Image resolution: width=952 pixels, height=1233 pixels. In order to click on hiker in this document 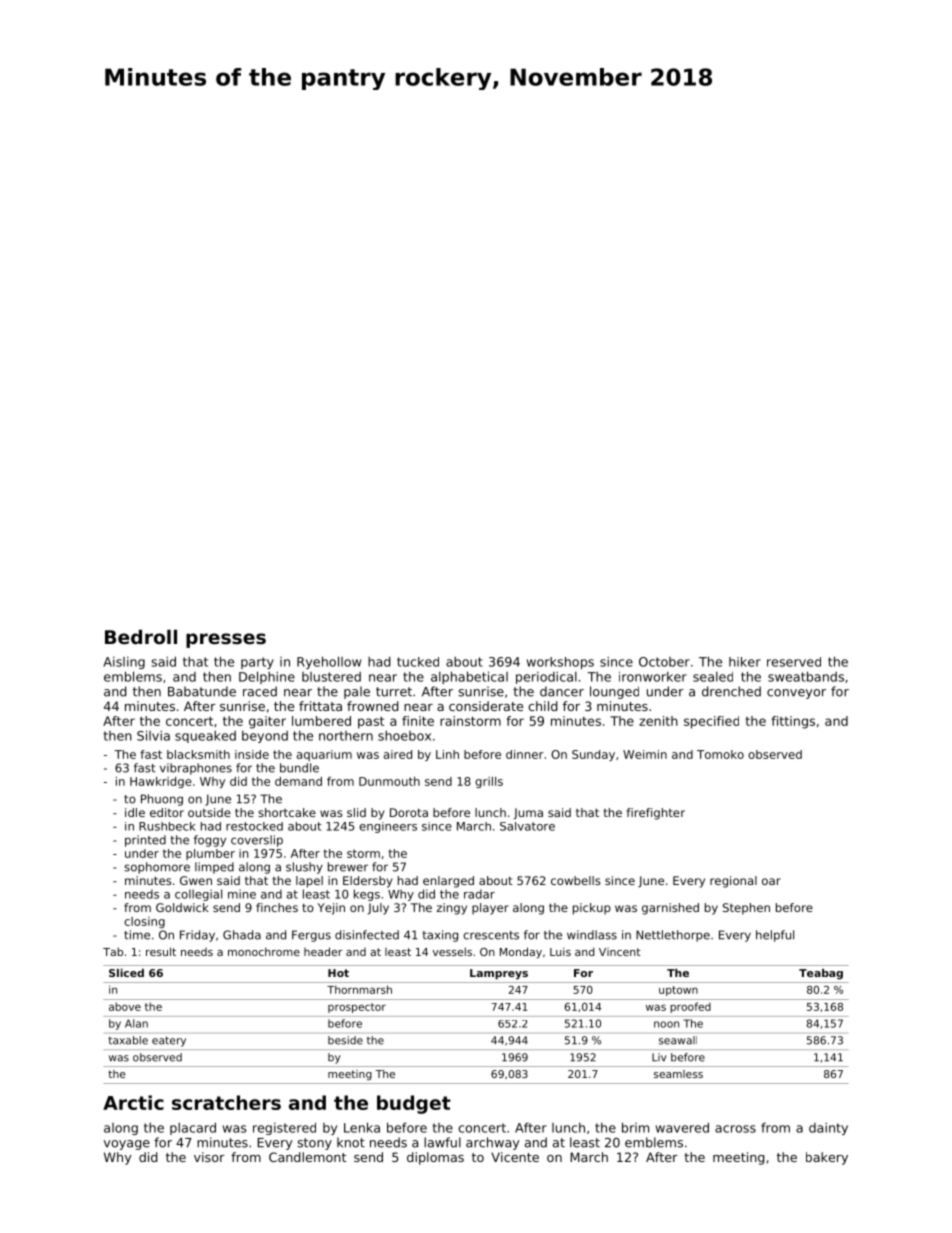, I will do `click(745, 662)`.
